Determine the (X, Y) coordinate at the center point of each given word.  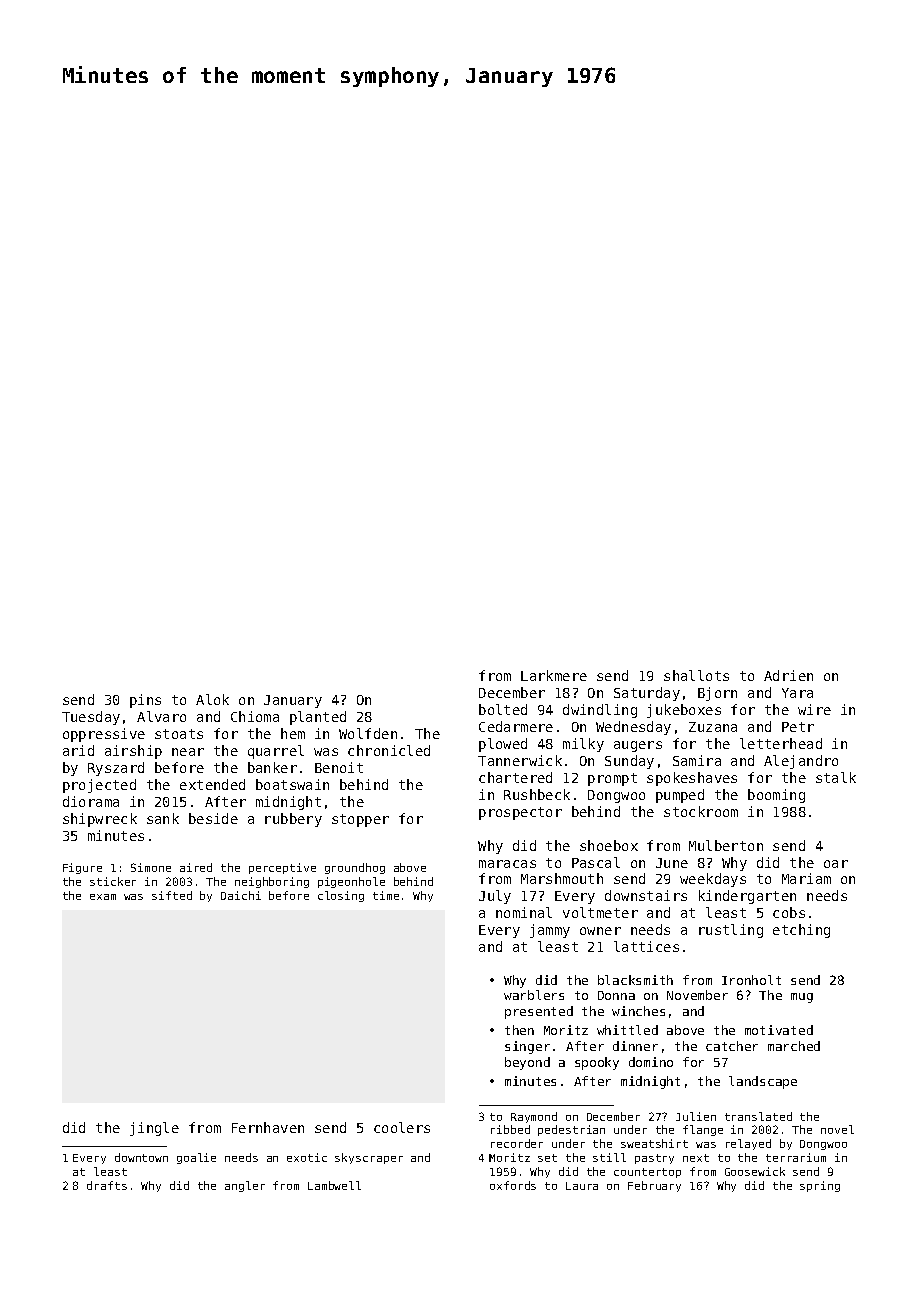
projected (99, 786)
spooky (597, 1063)
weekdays (713, 880)
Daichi (241, 895)
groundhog (355, 868)
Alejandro (801, 762)
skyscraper (369, 1158)
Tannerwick (520, 760)
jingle (154, 1129)
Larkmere (554, 675)
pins (145, 701)
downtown (141, 1157)
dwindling (600, 711)
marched (794, 1046)
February (654, 1186)
